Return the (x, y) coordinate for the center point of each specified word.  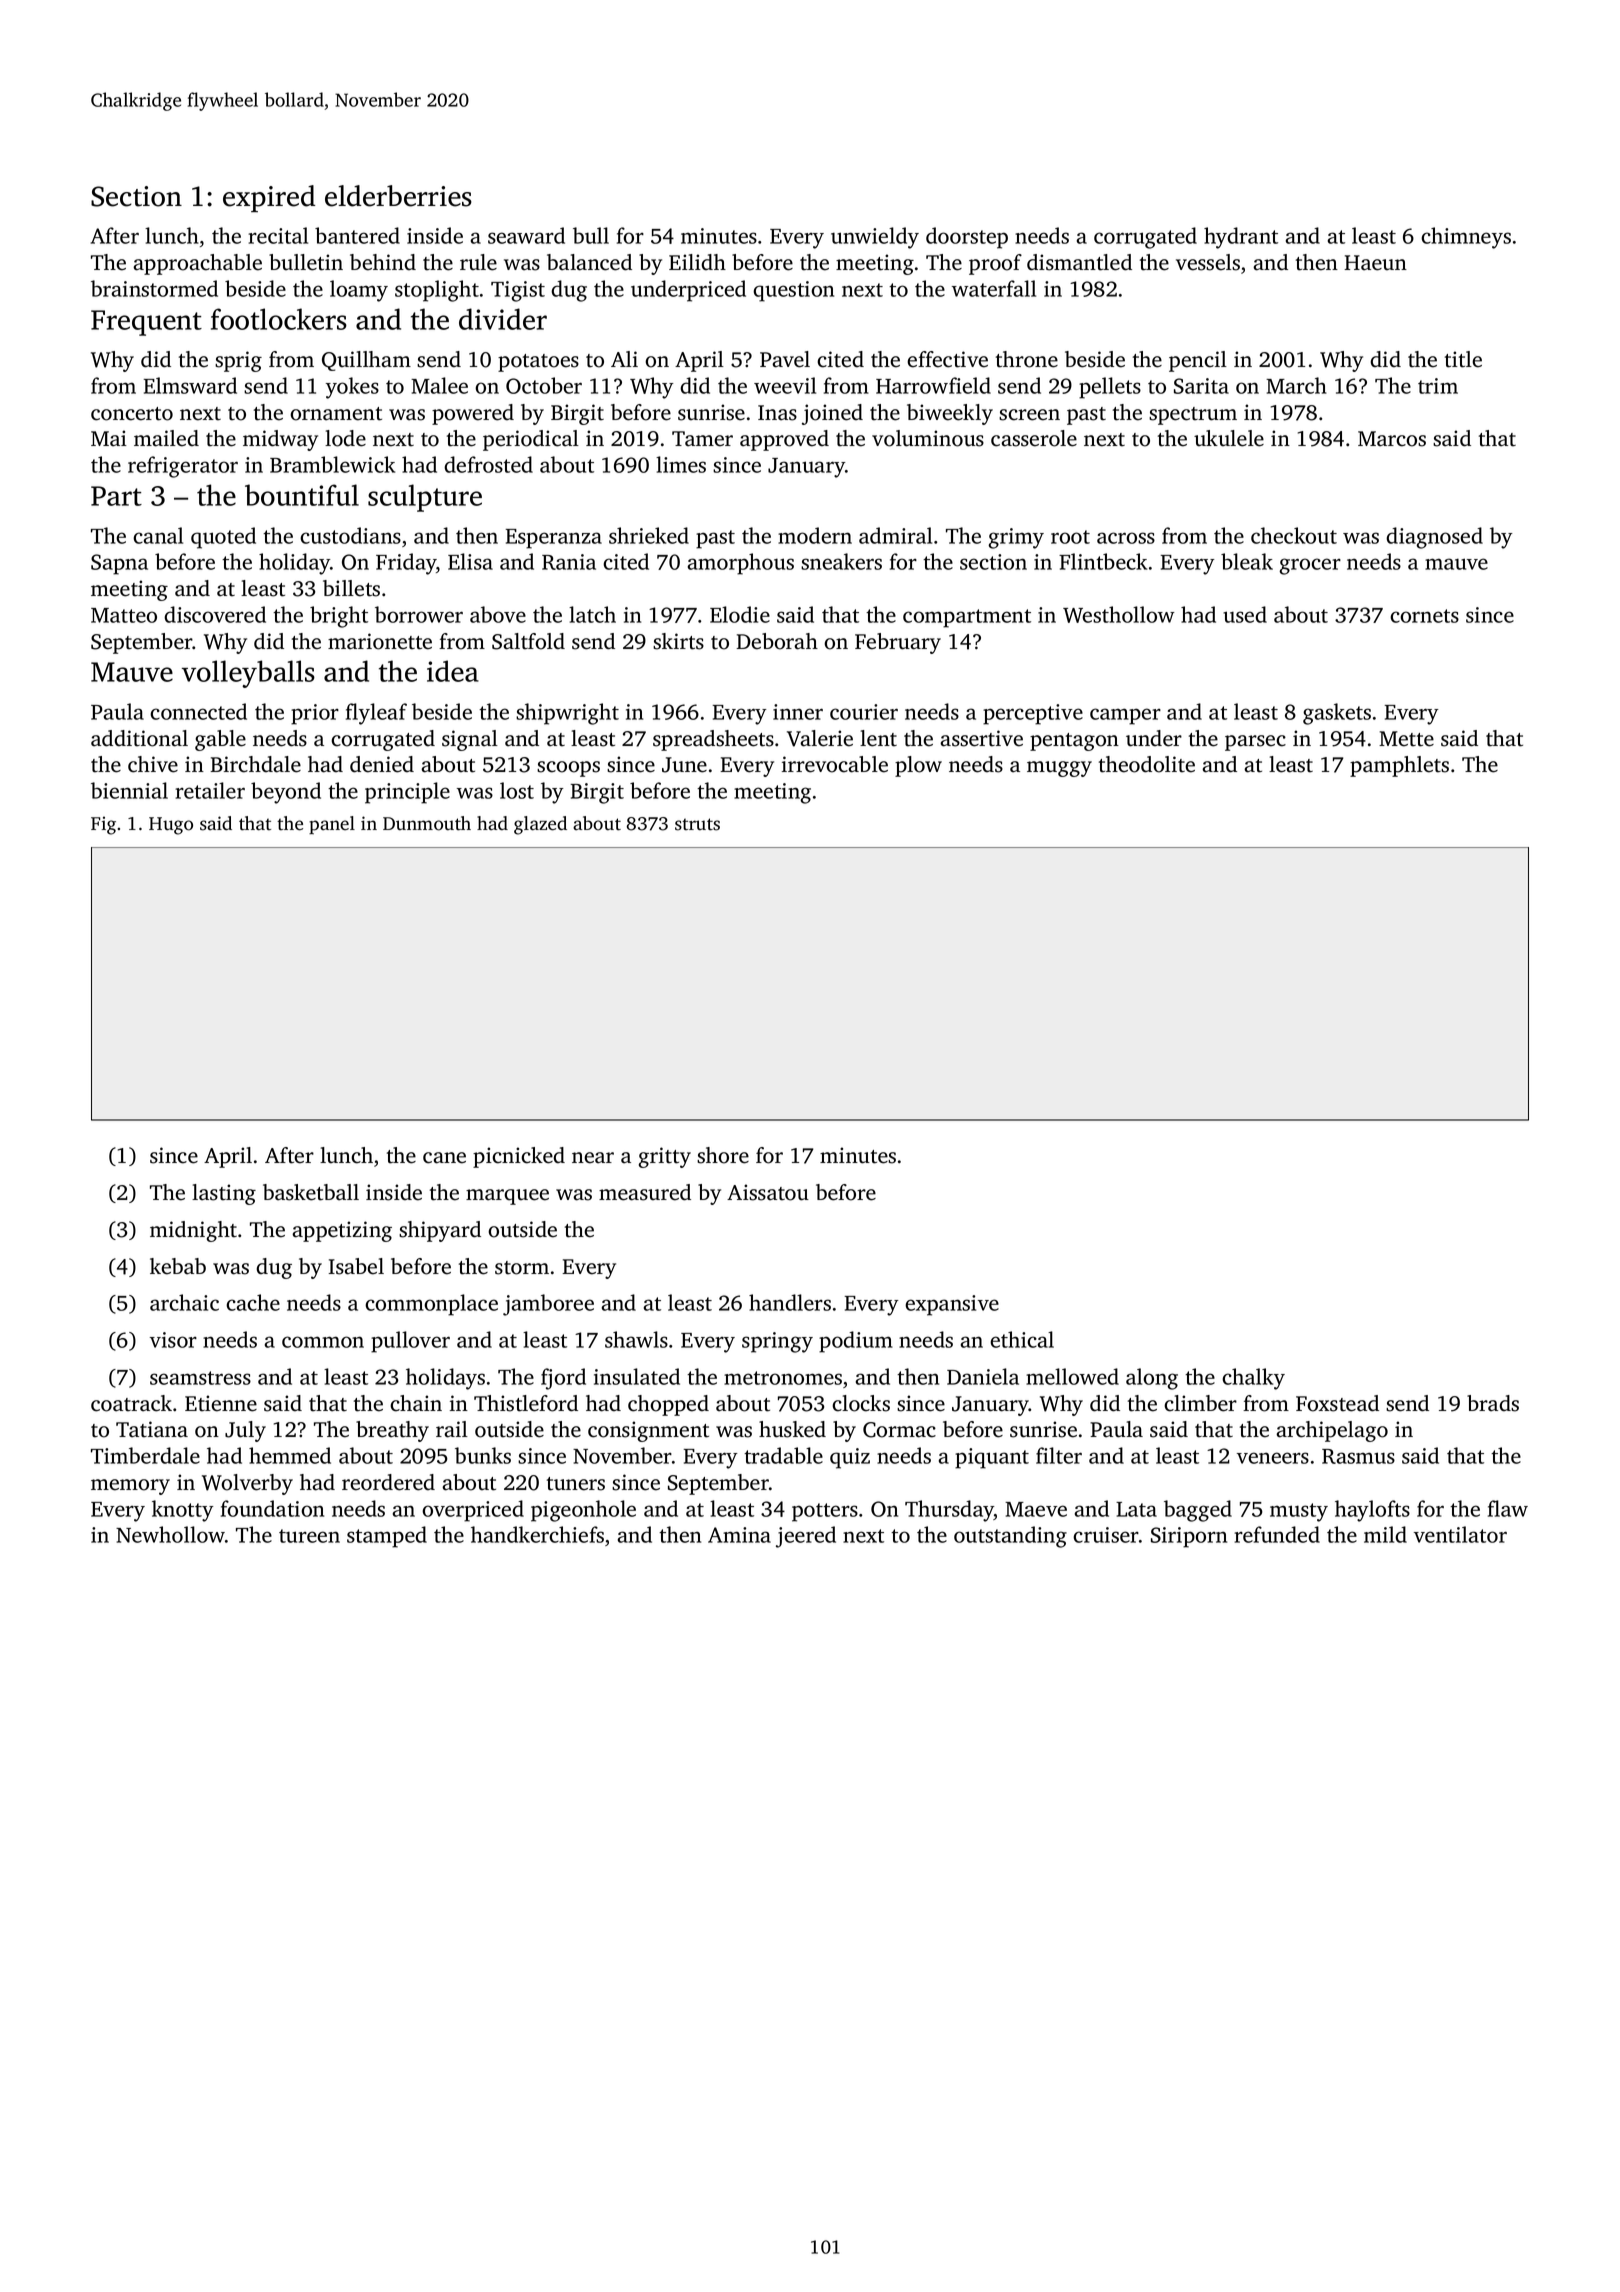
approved (784, 440)
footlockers (279, 319)
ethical (1022, 1339)
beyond (286, 793)
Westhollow (1119, 614)
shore (723, 1155)
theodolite (1147, 764)
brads (1493, 1403)
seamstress (200, 1378)
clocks (861, 1403)
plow (918, 766)
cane (444, 1158)
